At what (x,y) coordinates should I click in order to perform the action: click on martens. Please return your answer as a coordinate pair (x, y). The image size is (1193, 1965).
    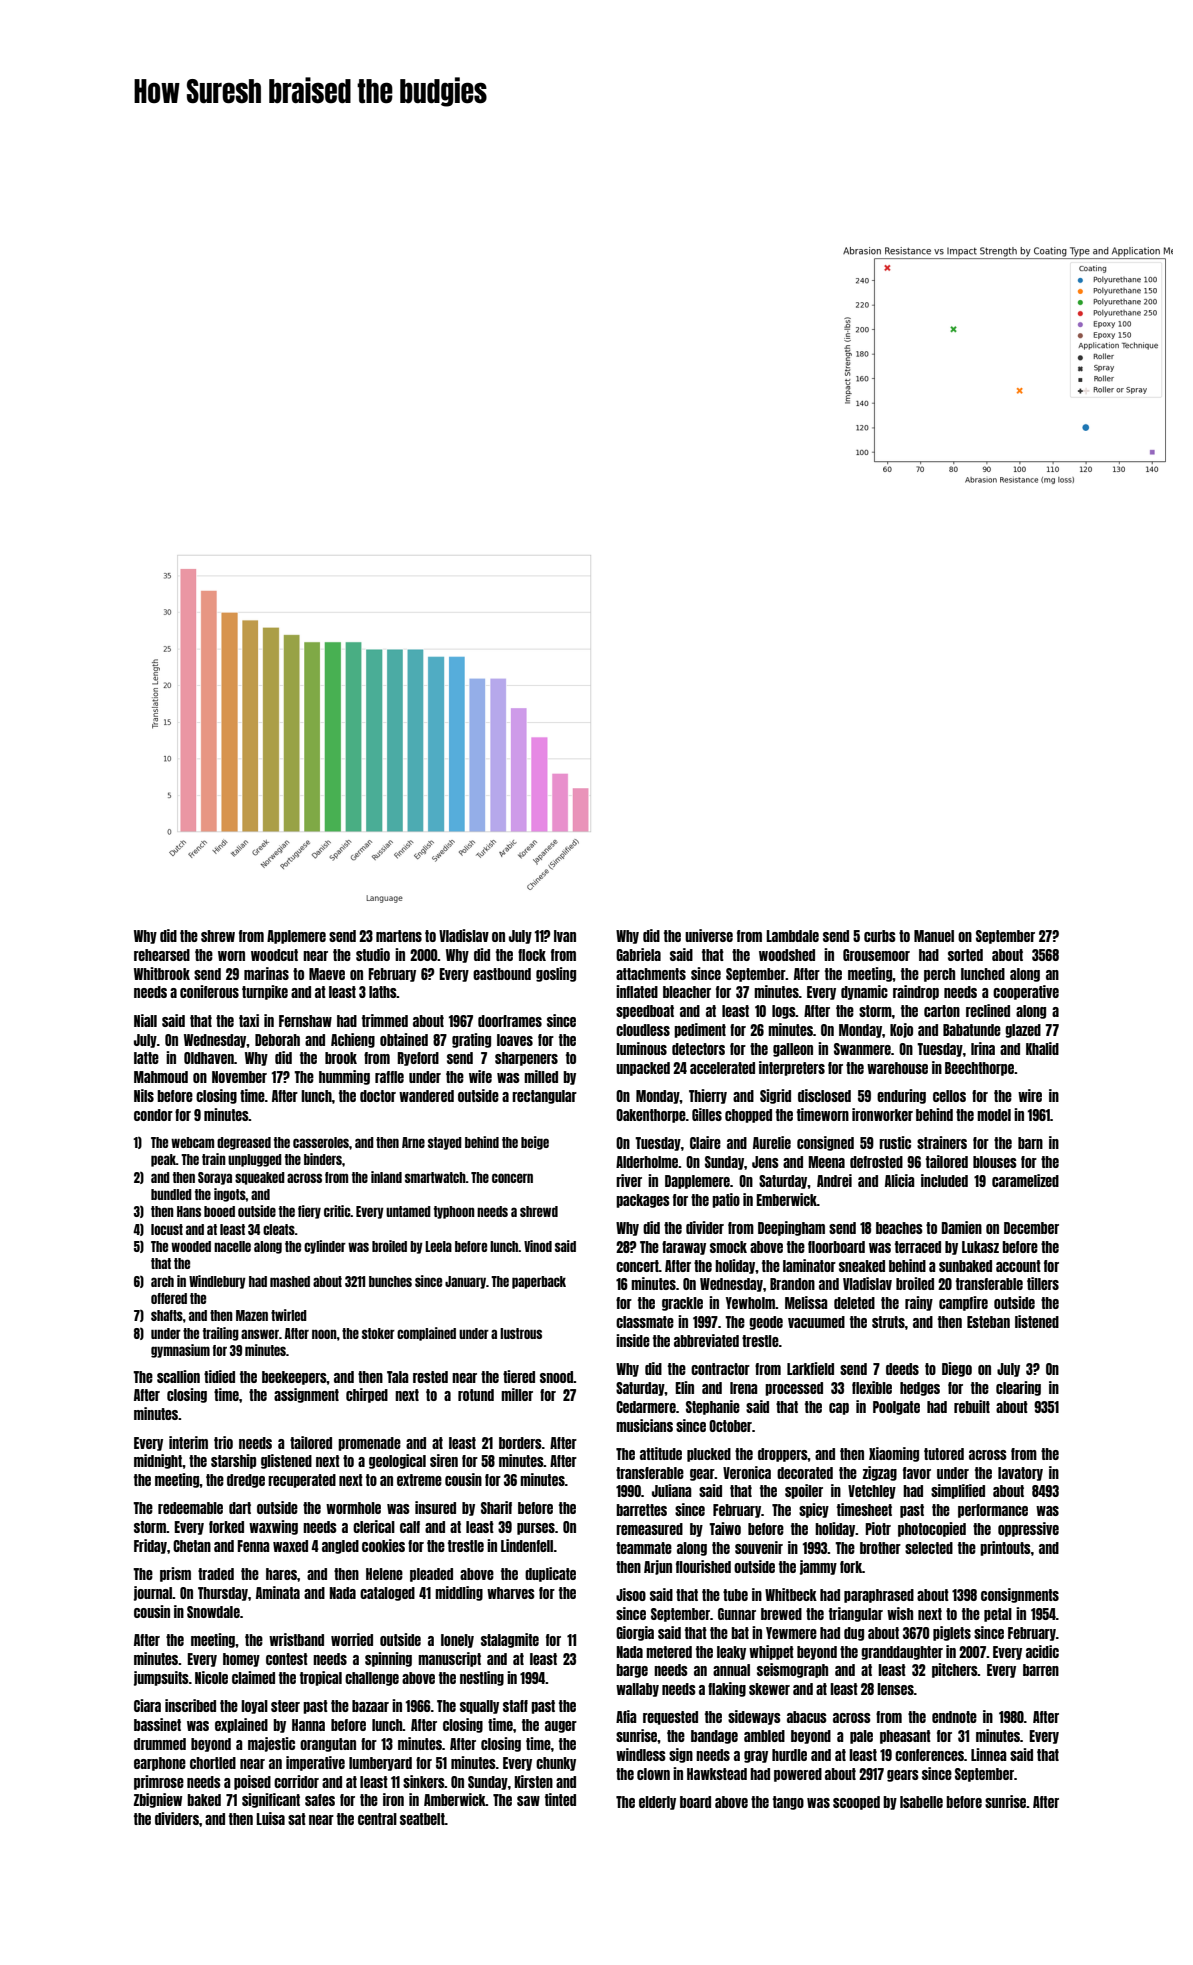
    Looking at the image, I should click on (399, 936).
